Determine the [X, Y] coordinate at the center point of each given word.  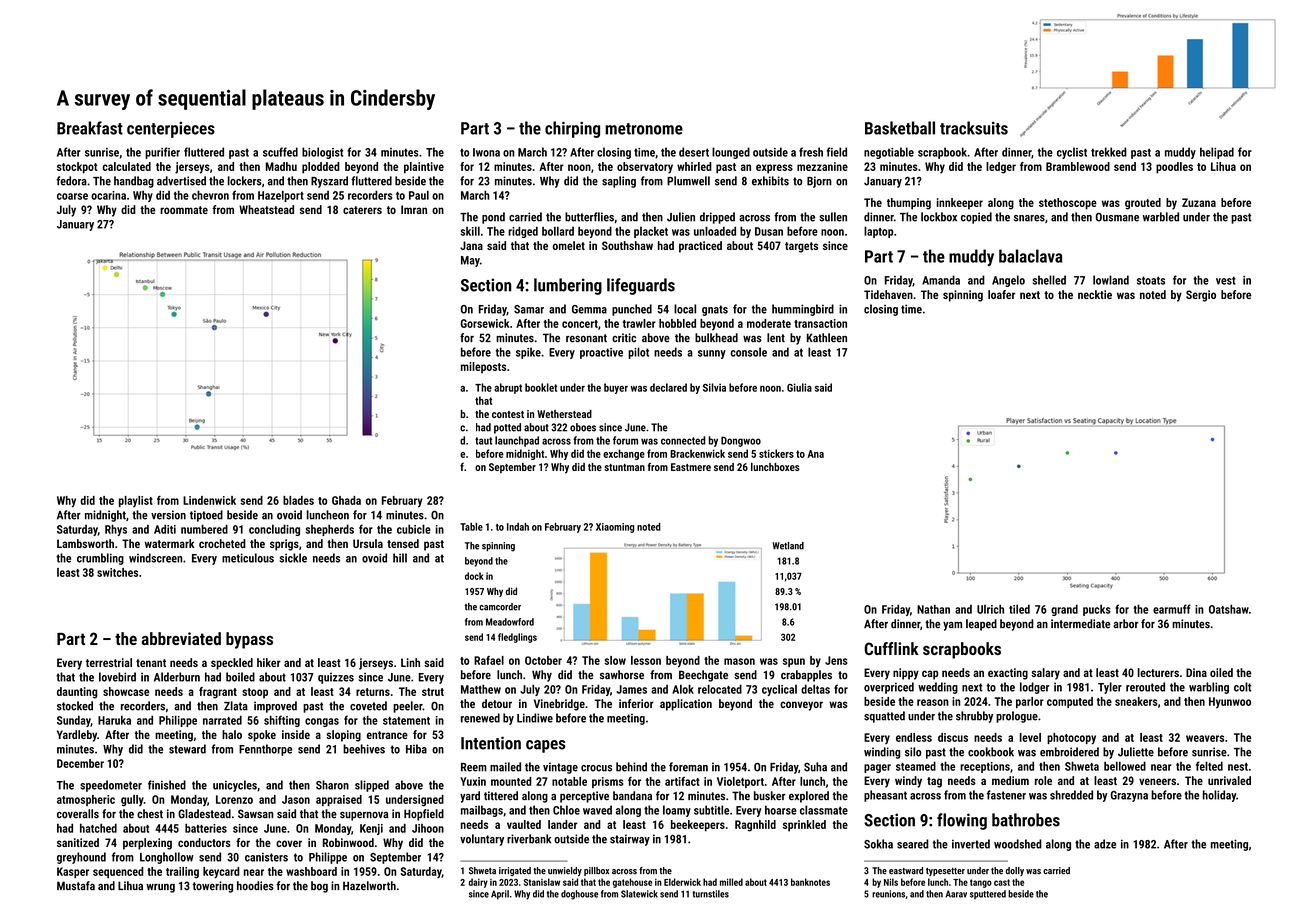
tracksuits [974, 128]
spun [794, 662]
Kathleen [827, 338]
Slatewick [639, 894]
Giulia [799, 387]
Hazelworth [369, 886]
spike [528, 353]
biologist [322, 153]
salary [1045, 674]
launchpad [517, 441]
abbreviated [181, 638]
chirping [572, 129]
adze [1105, 844]
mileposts [483, 368]
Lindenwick [209, 500]
